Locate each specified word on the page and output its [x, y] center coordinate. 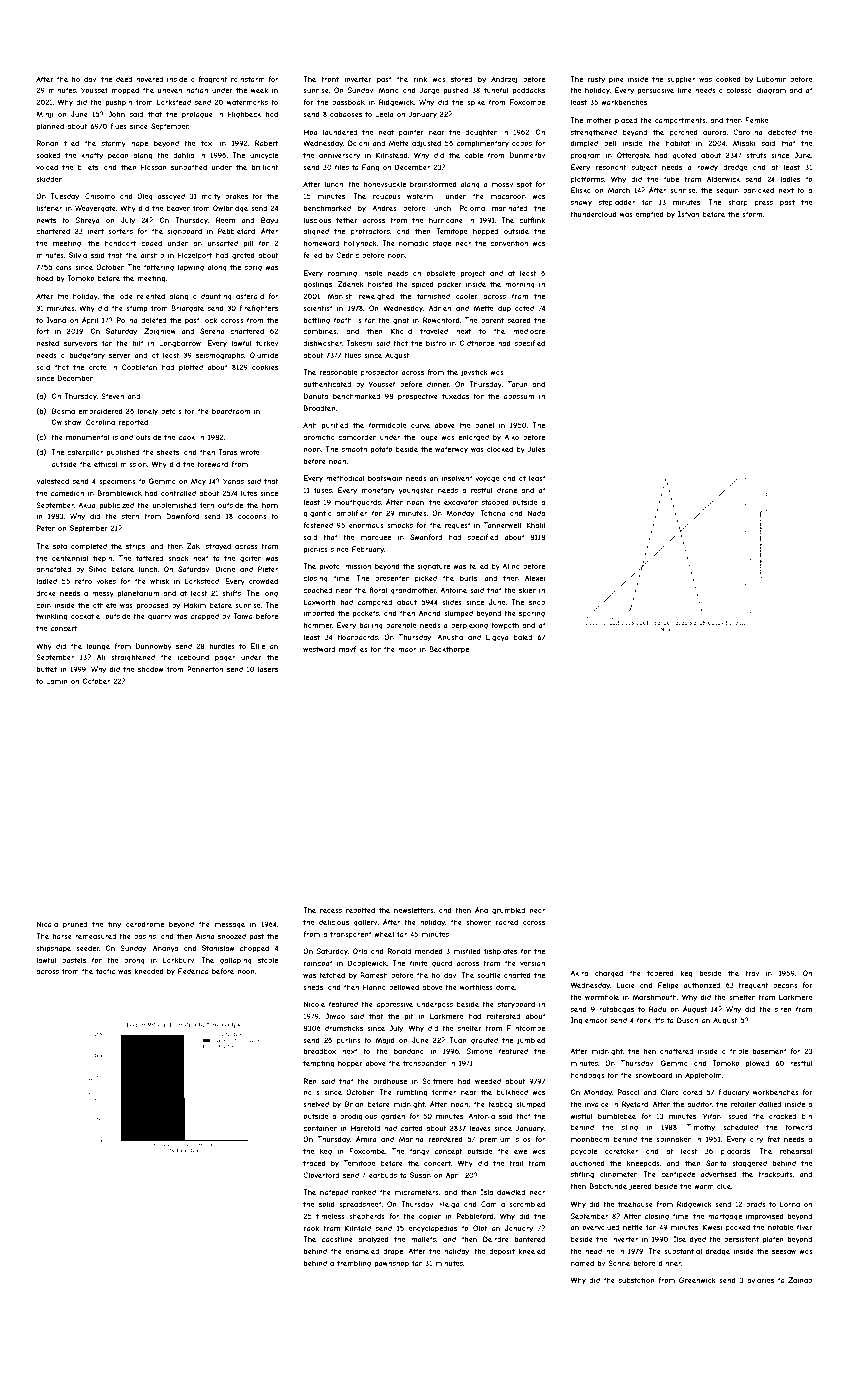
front [330, 79]
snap [537, 603]
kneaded [149, 971]
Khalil [536, 525]
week [259, 90]
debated [782, 132]
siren [783, 1010]
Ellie [258, 646]
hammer [318, 625]
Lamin [57, 681]
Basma [63, 411]
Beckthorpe [449, 650]
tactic [105, 971]
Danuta [316, 396]
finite [418, 963]
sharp [738, 203]
